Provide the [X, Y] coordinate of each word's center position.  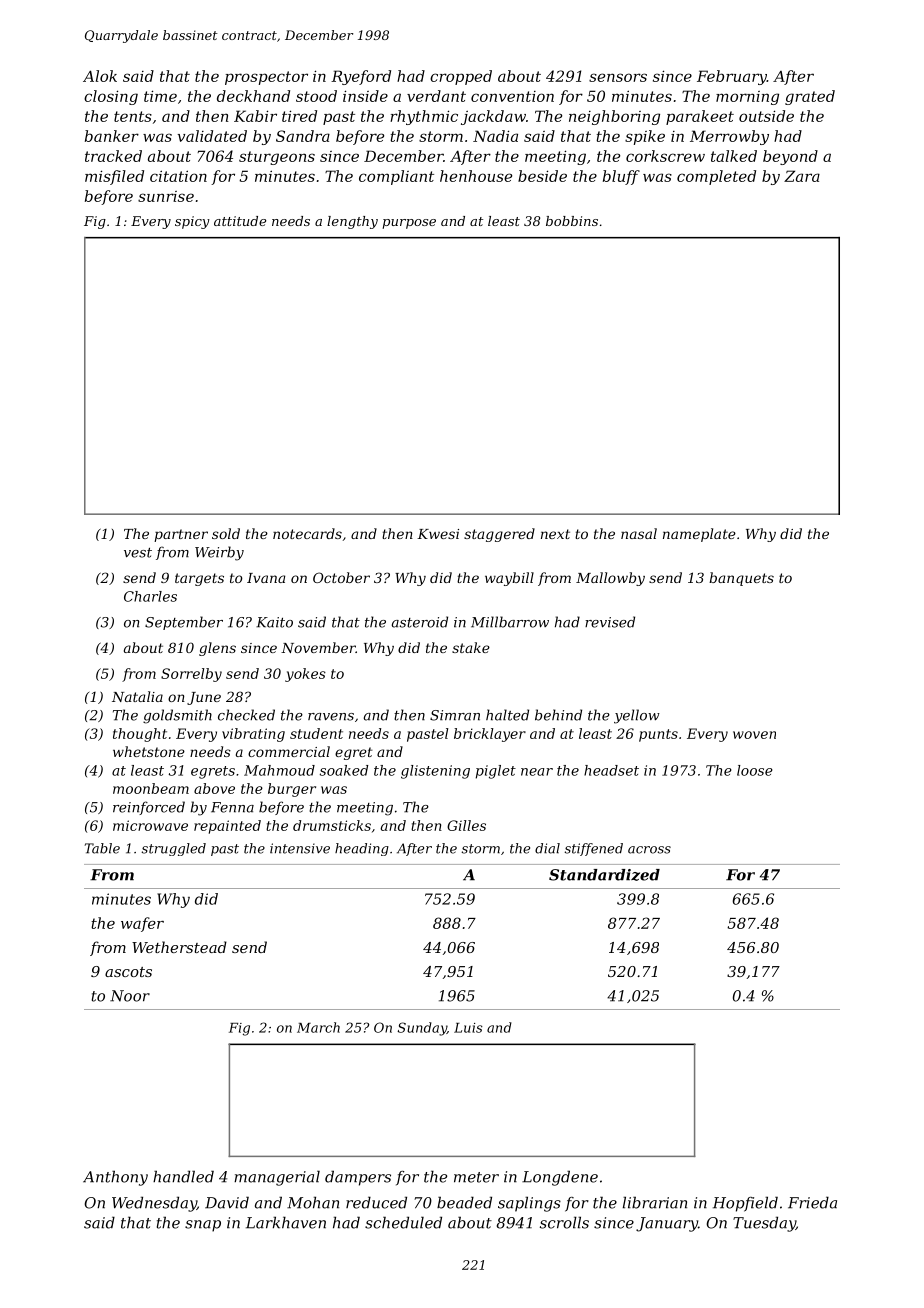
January [667, 1224]
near [537, 772]
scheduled [403, 1222]
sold [226, 533]
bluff [621, 177]
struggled [174, 849]
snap [203, 1226]
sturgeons [277, 158]
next [555, 534]
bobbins [572, 221]
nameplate [699, 535]
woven [754, 735]
